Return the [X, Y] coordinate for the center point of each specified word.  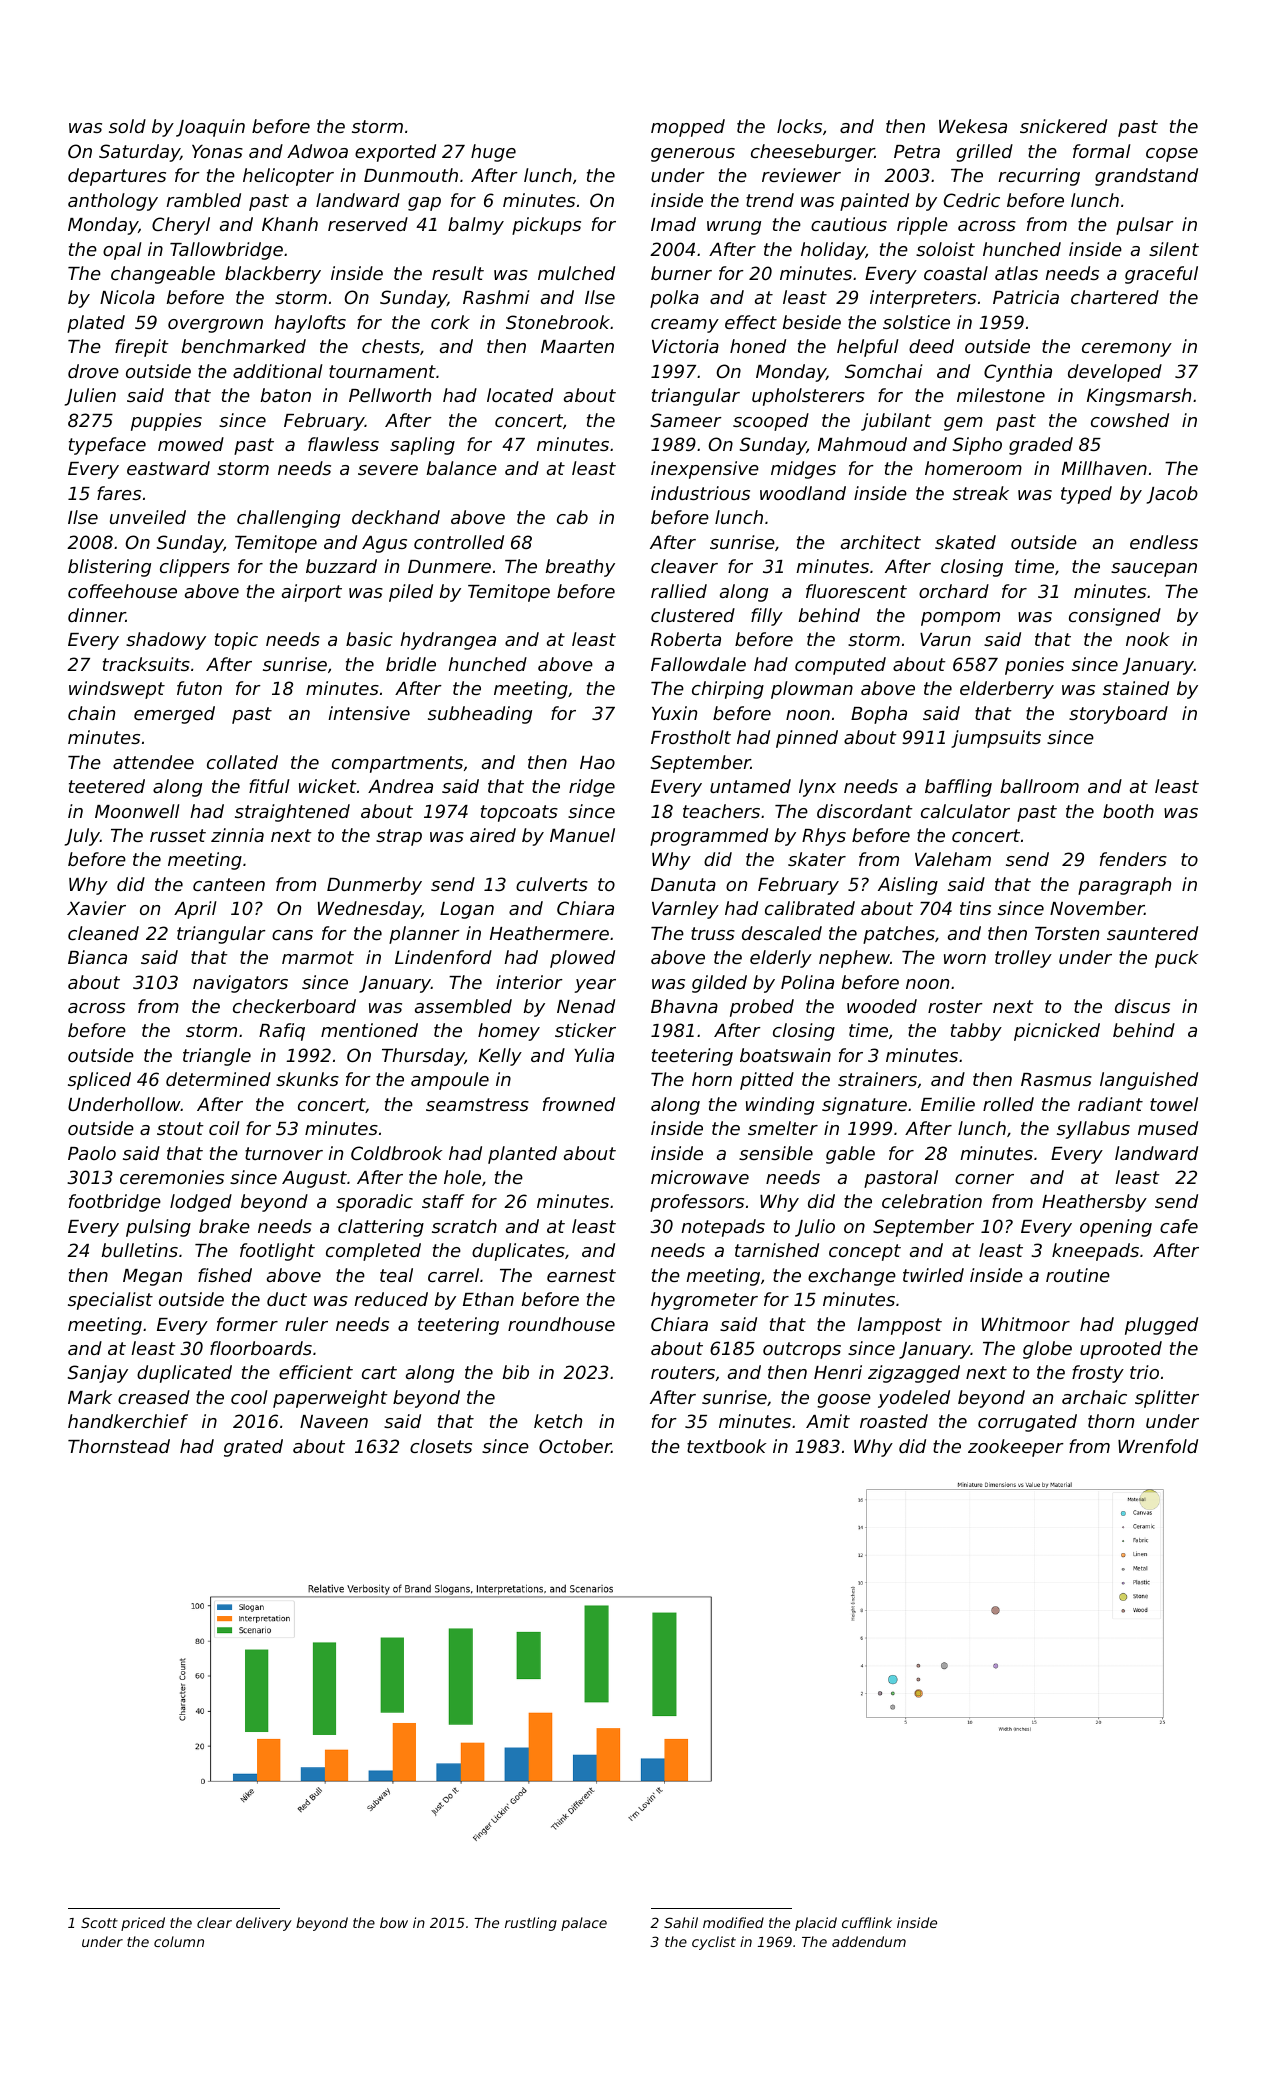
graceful [1161, 275]
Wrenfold [1158, 1446]
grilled [984, 153]
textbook [727, 1446]
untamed [750, 786]
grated [253, 1448]
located [520, 395]
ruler [306, 1324]
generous [693, 155]
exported [395, 153]
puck [1177, 959]
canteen [229, 884]
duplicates [518, 1252]
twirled [933, 1275]
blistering [109, 568]
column [179, 1941]
